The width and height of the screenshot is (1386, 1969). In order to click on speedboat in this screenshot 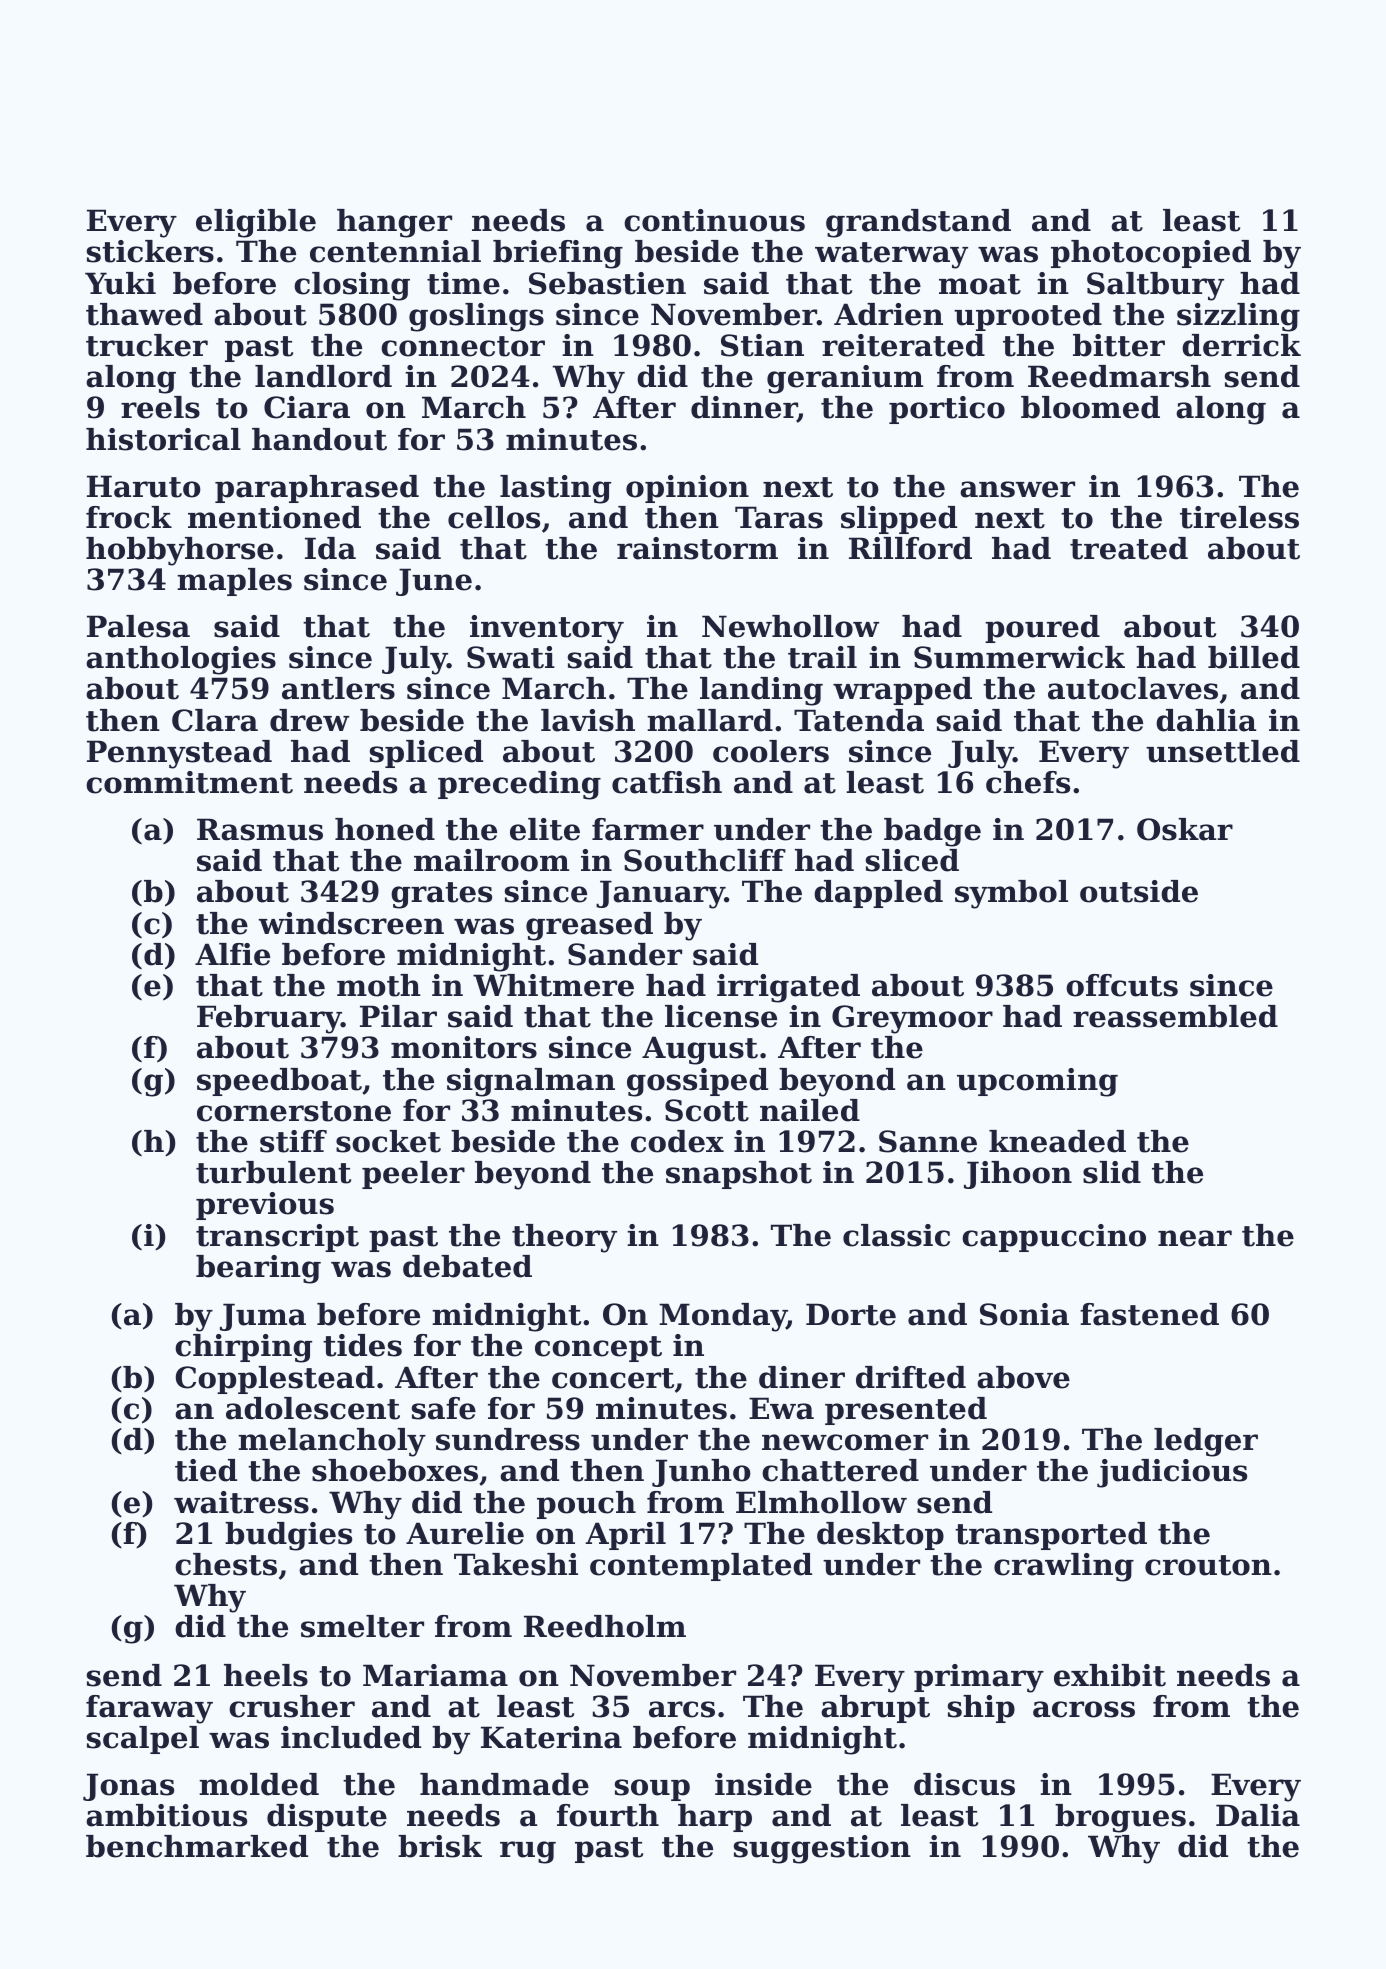, I will do `click(279, 1082)`.
